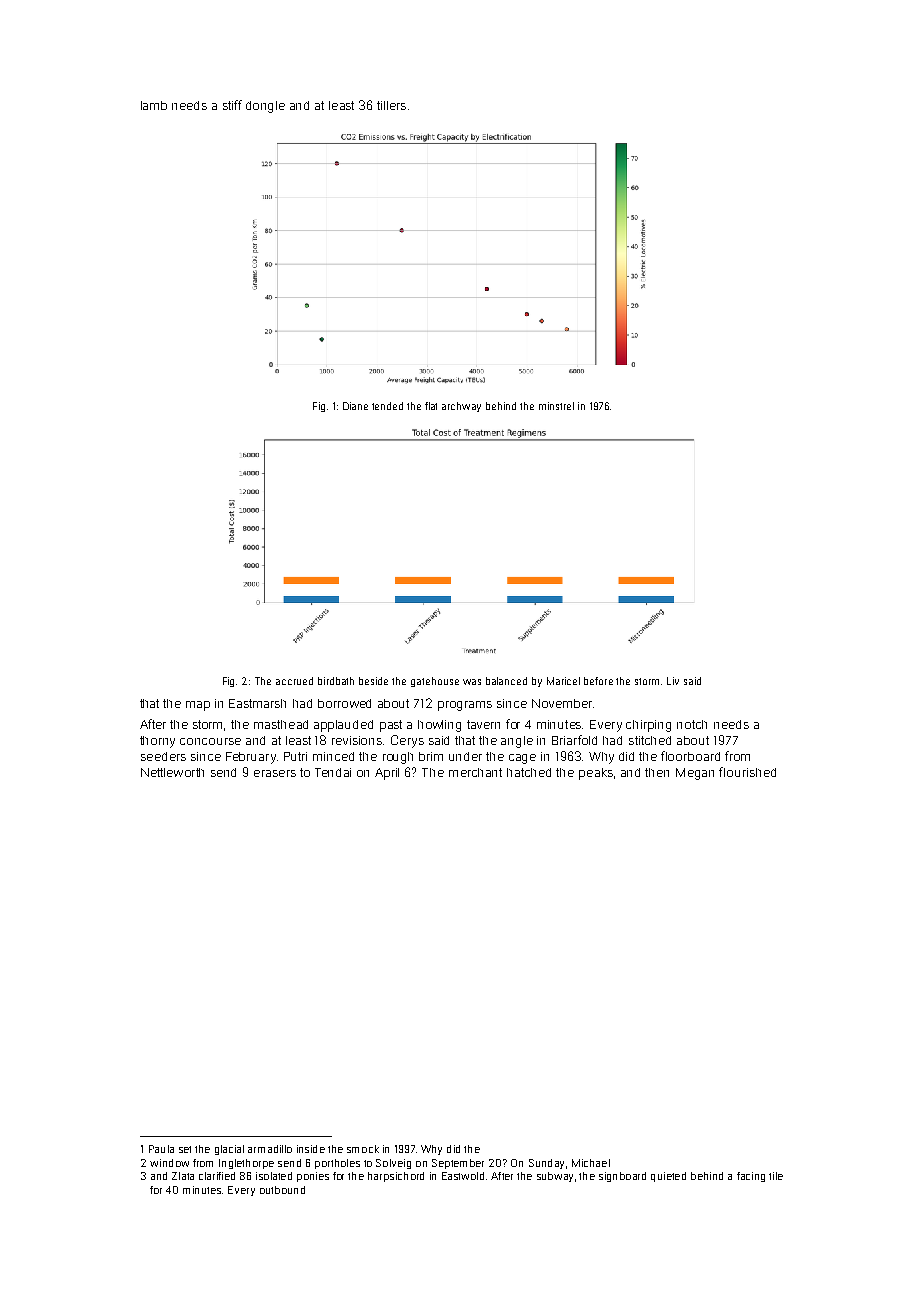  I want to click on before, so click(598, 681).
